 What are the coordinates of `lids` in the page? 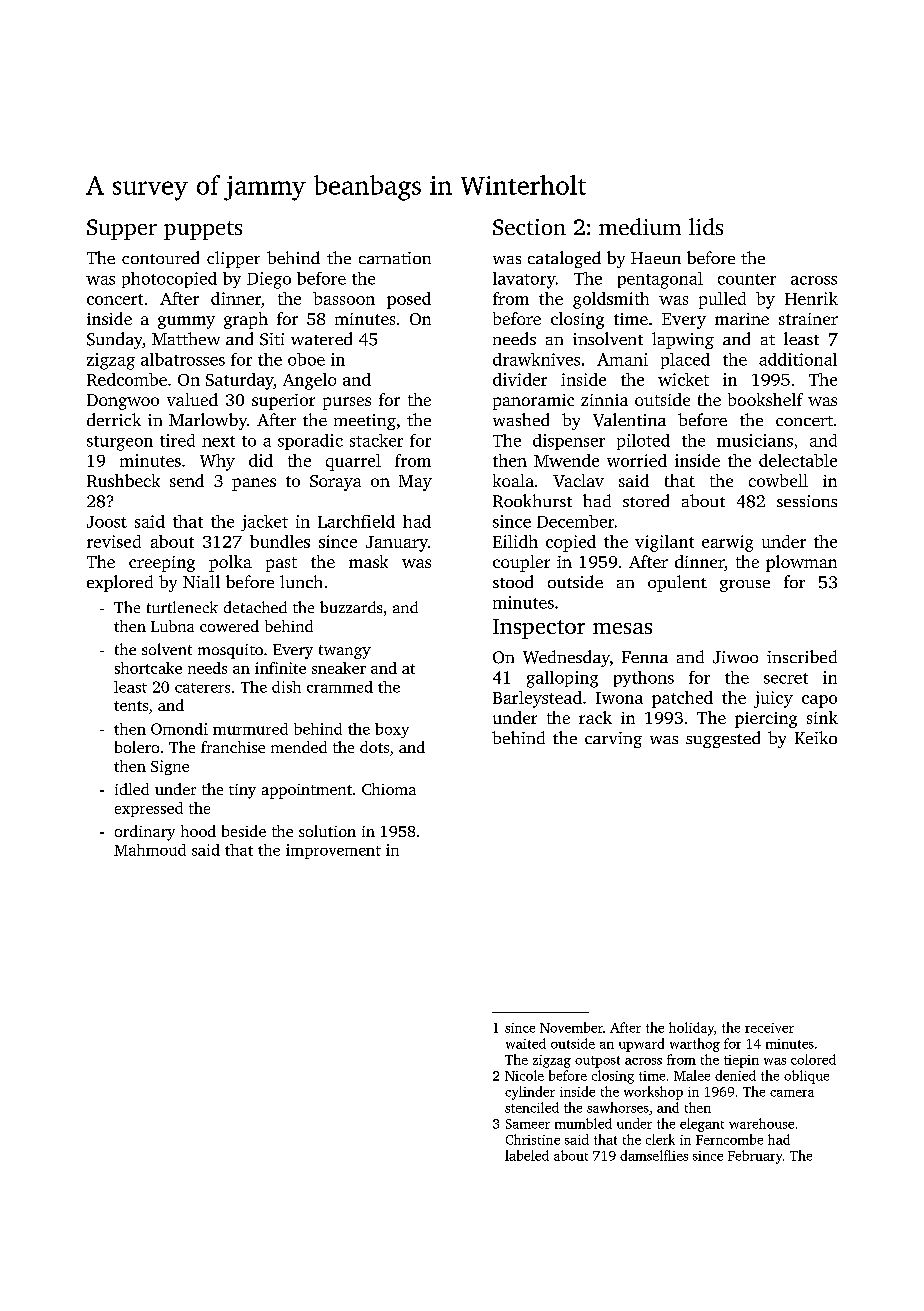 It's located at (706, 226).
